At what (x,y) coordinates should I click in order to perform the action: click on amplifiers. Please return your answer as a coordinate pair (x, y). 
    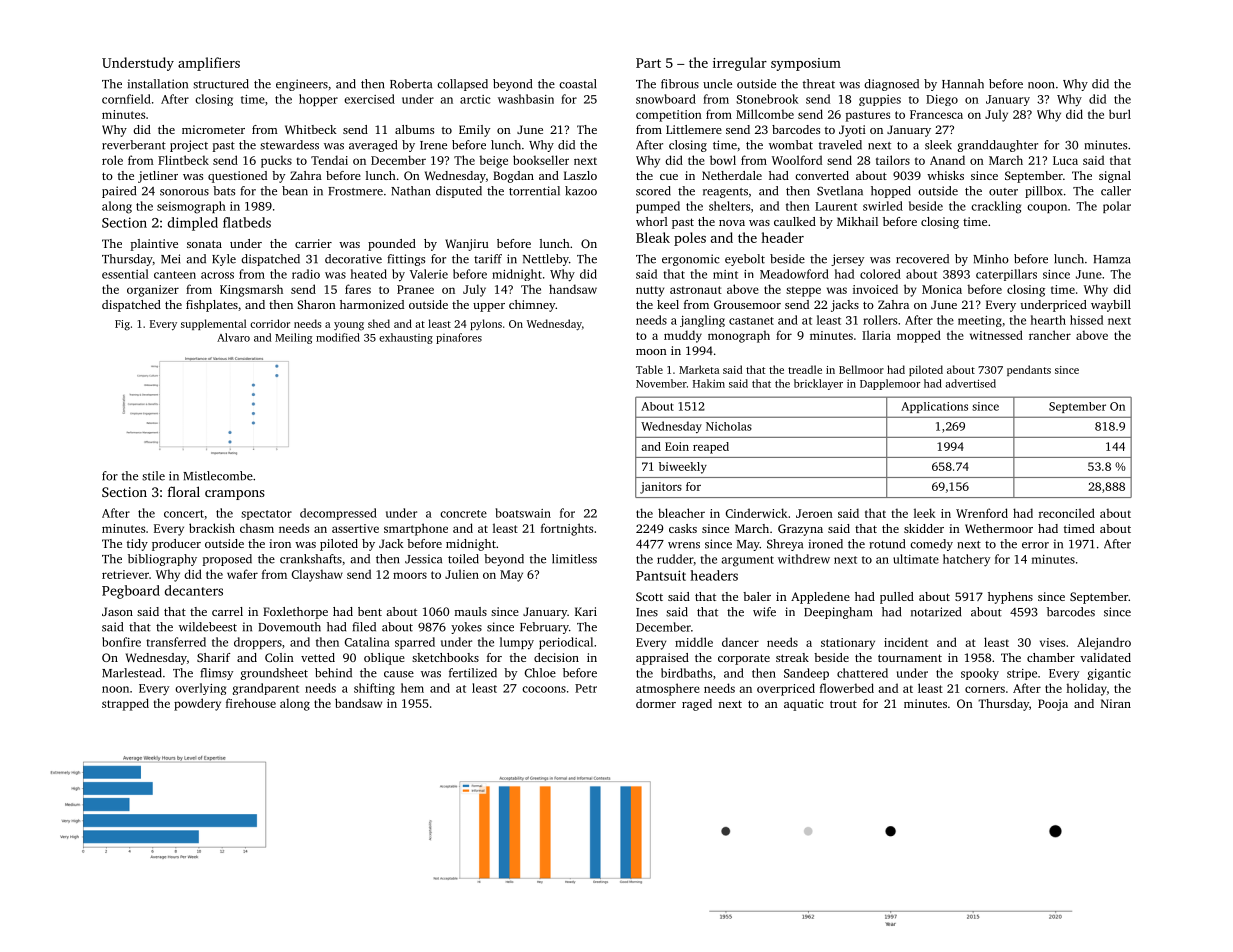
    Looking at the image, I should click on (209, 64).
